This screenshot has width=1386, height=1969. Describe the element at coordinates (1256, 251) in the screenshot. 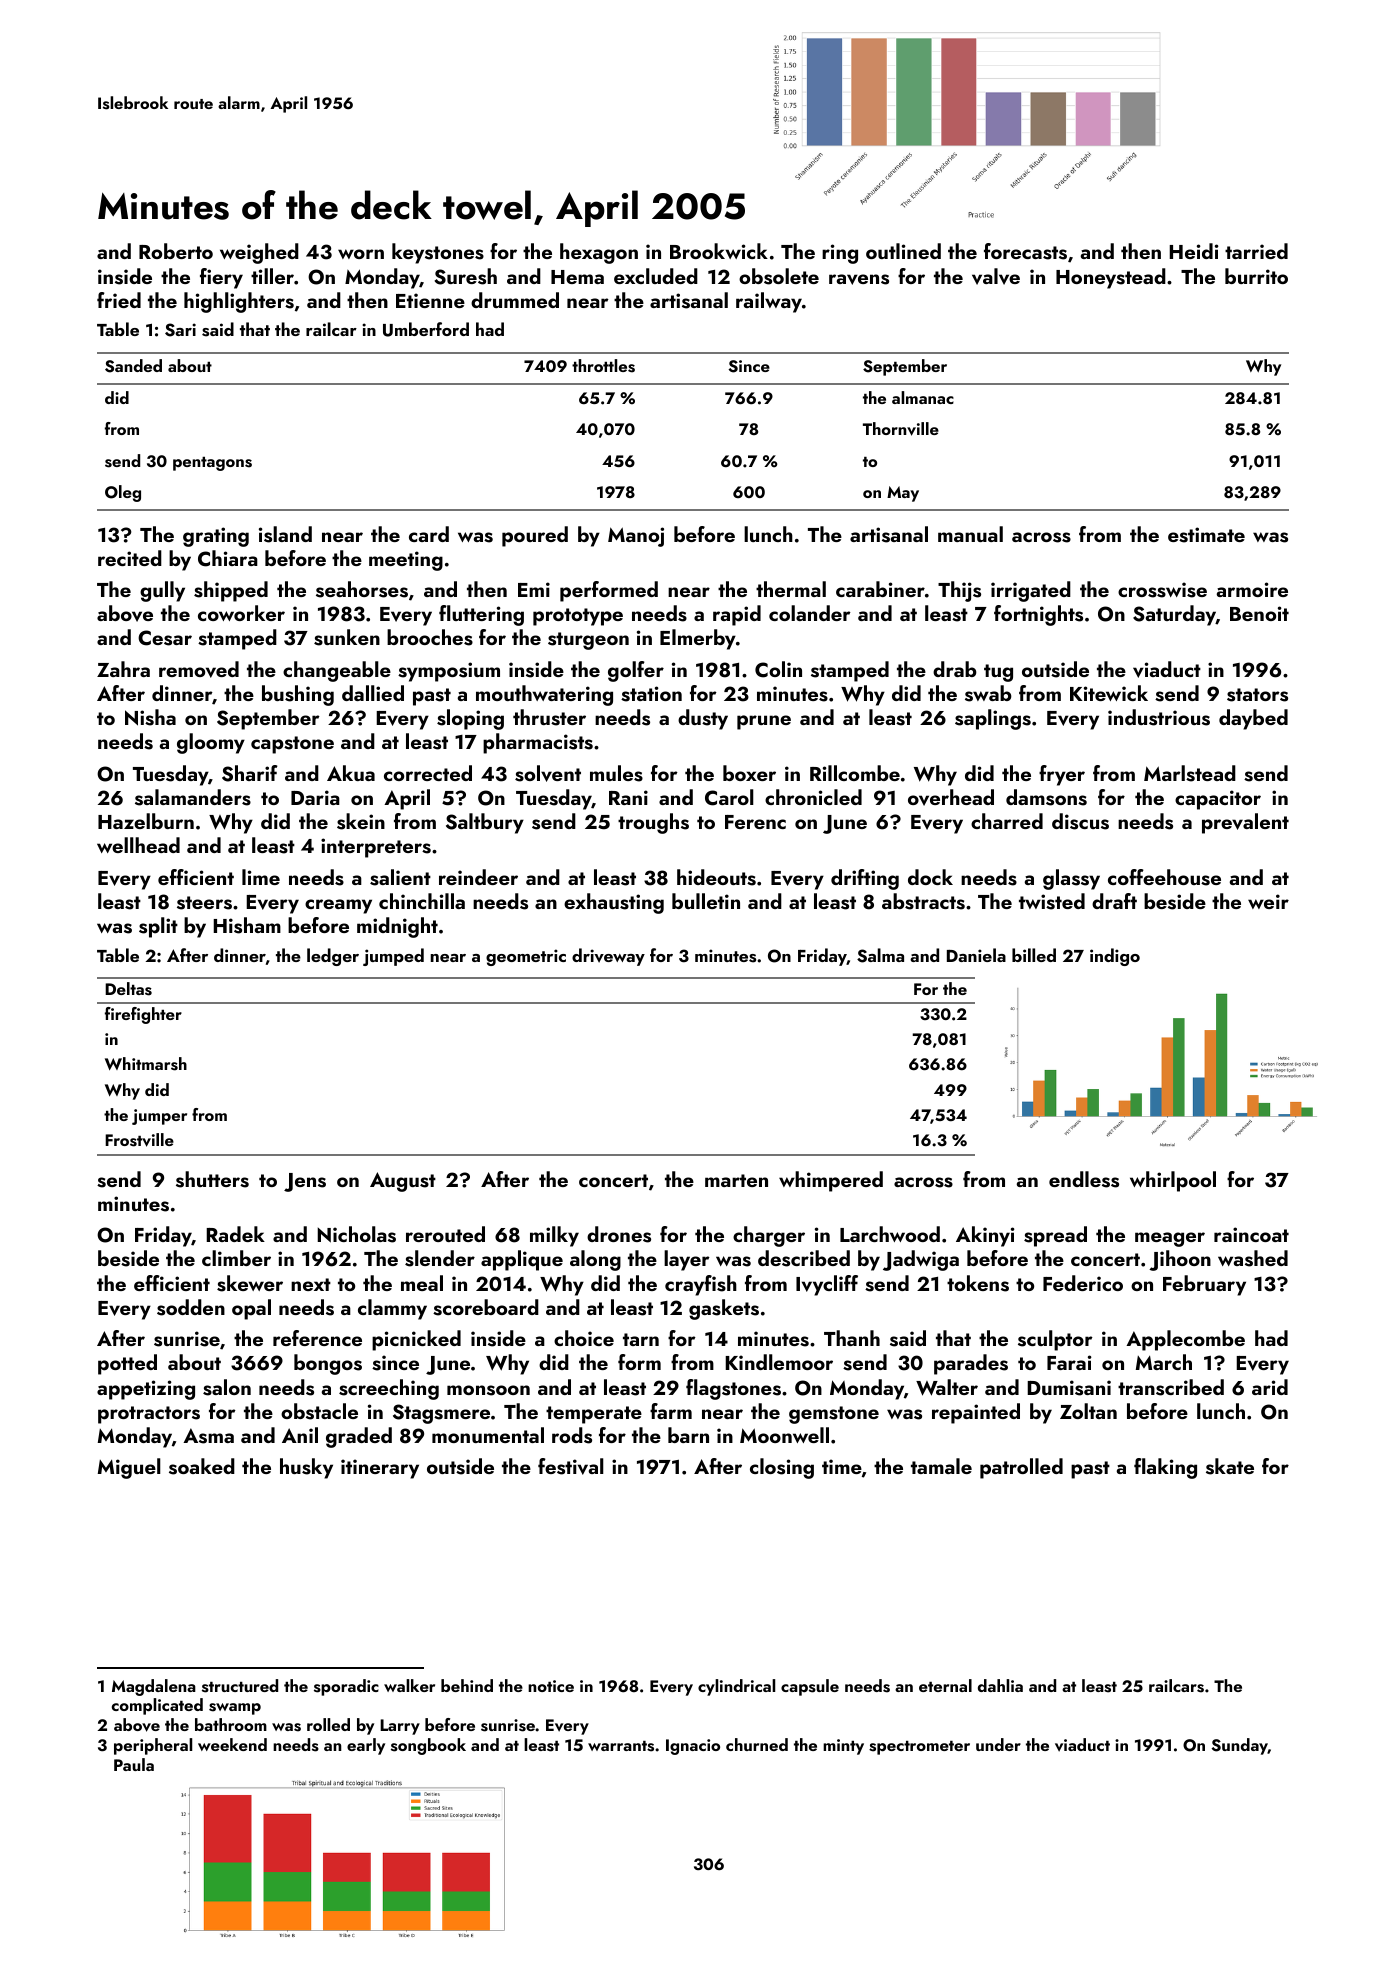

I see `tarried` at that location.
